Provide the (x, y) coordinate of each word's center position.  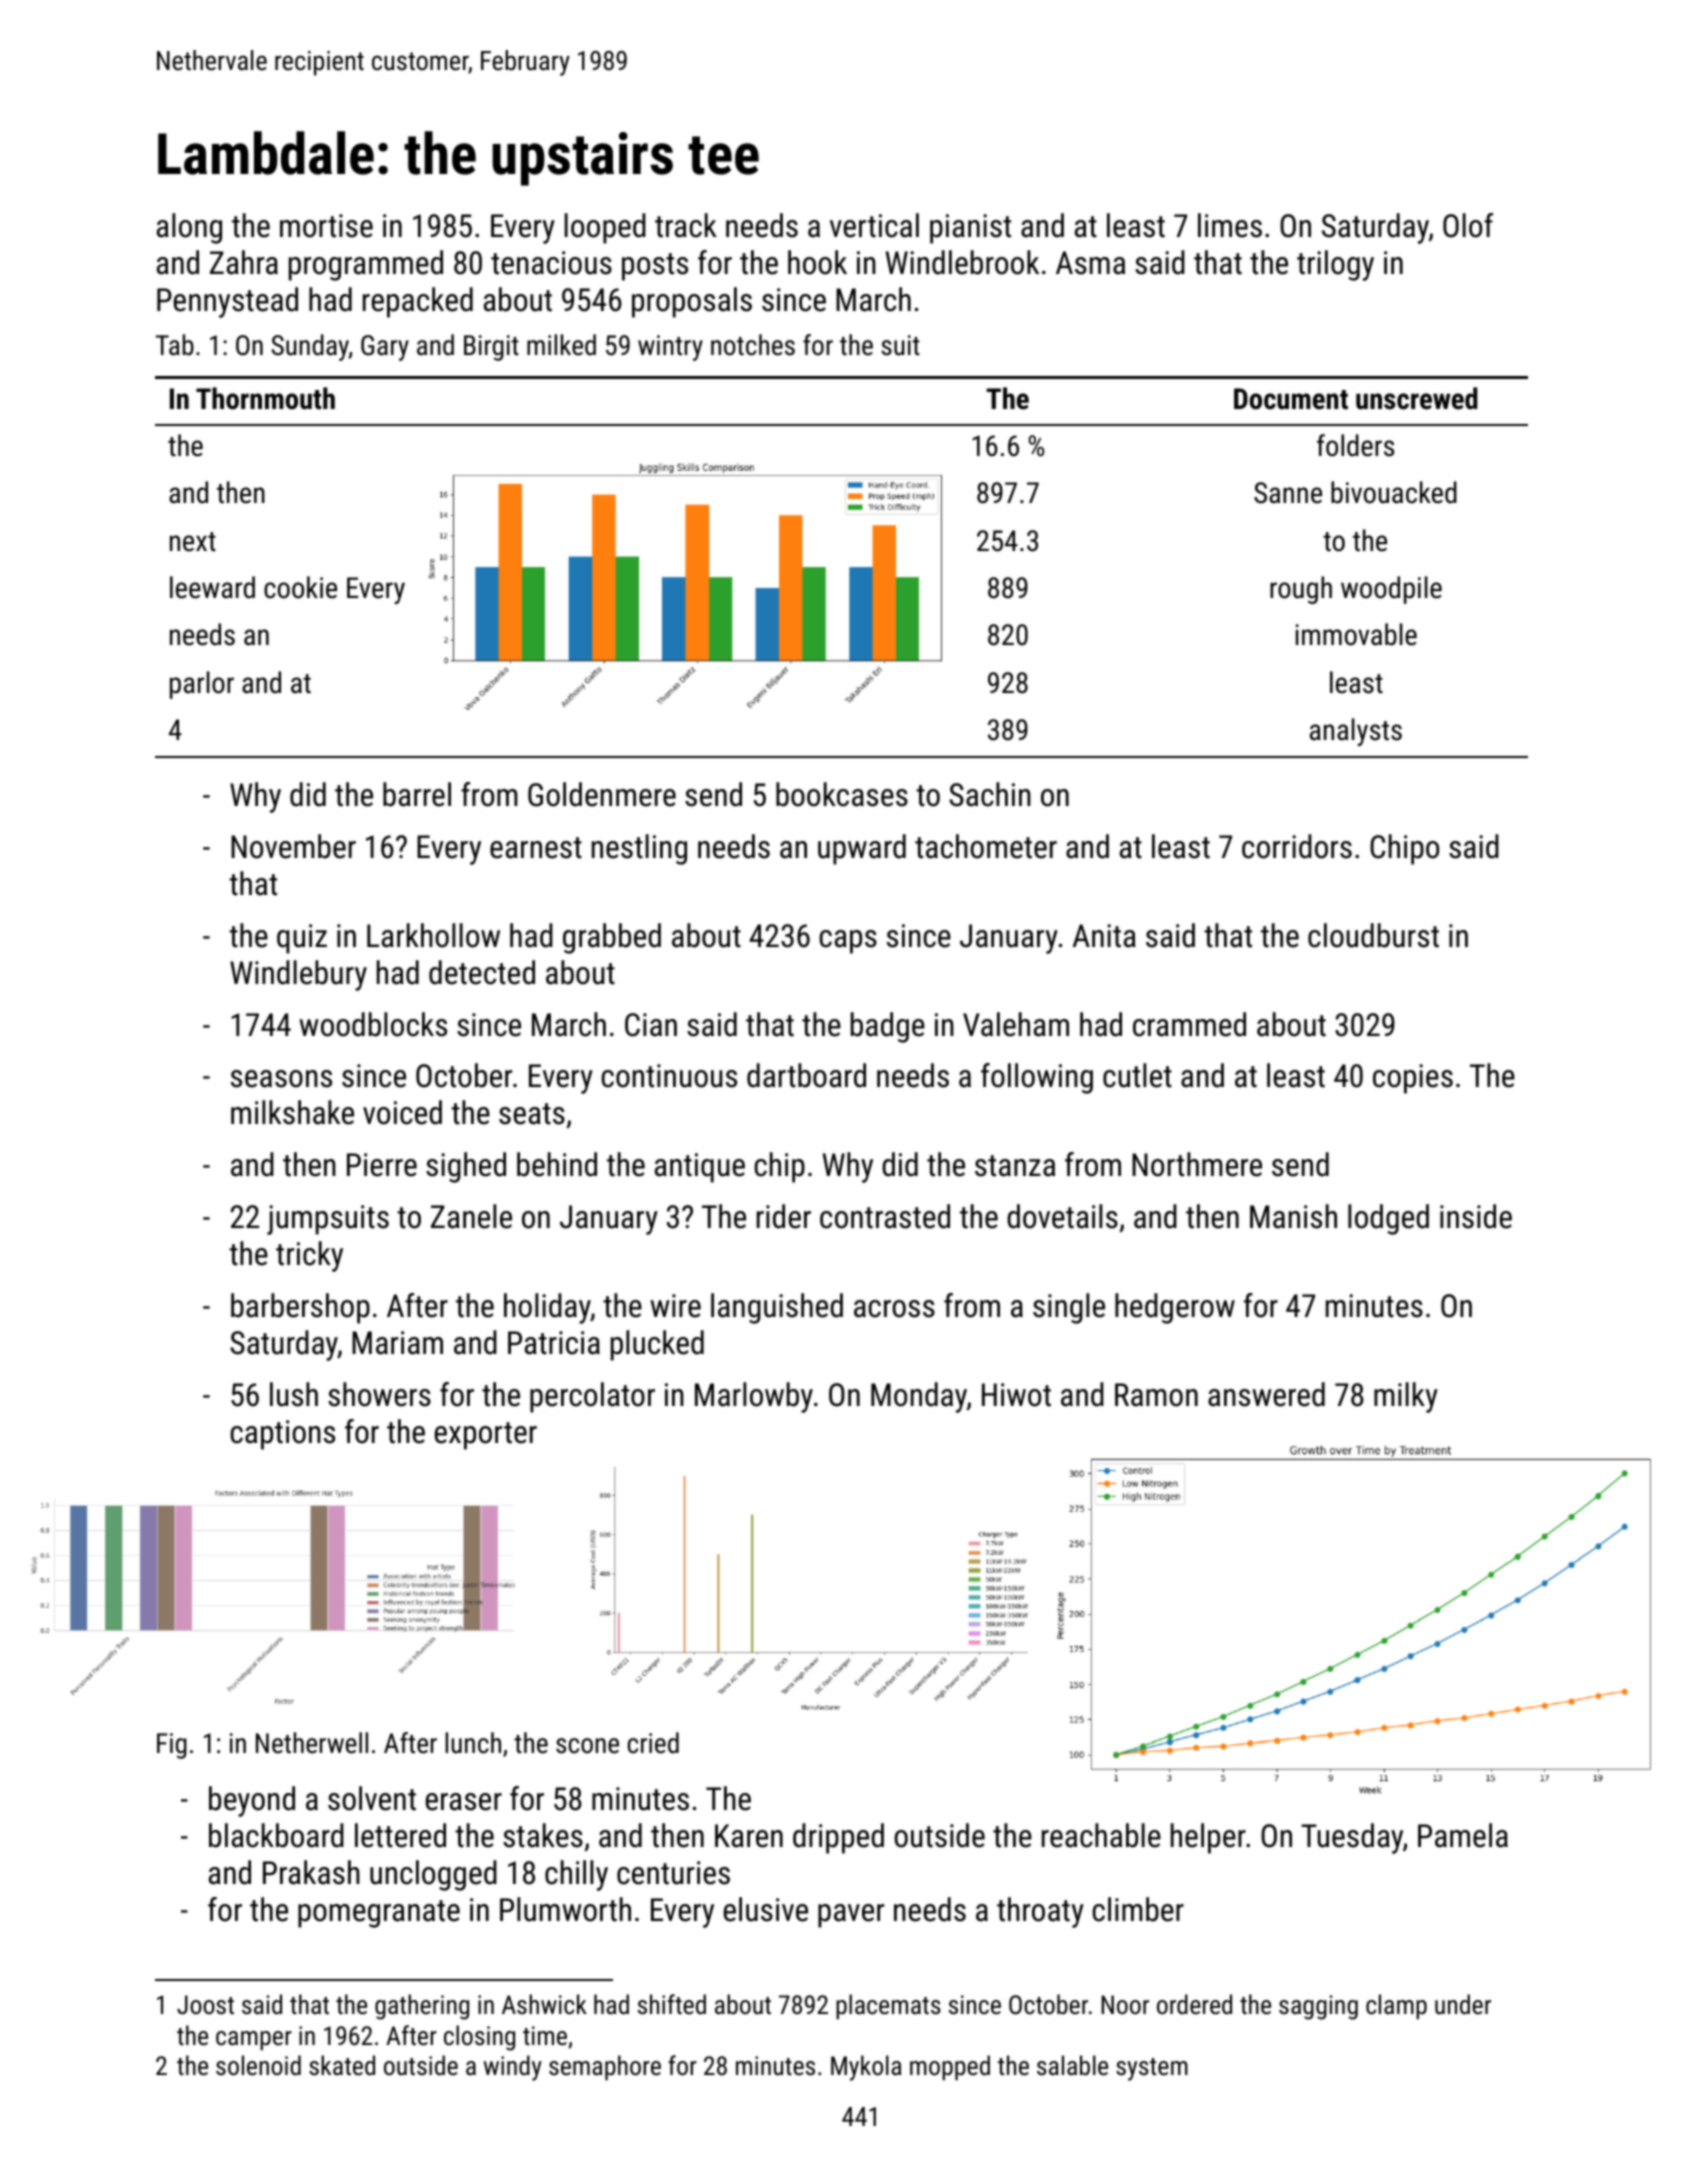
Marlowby (754, 1397)
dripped (838, 1838)
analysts (1356, 732)
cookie (300, 587)
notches (753, 345)
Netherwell (312, 1743)
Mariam (397, 1343)
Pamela (1463, 1835)
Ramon (1156, 1395)
